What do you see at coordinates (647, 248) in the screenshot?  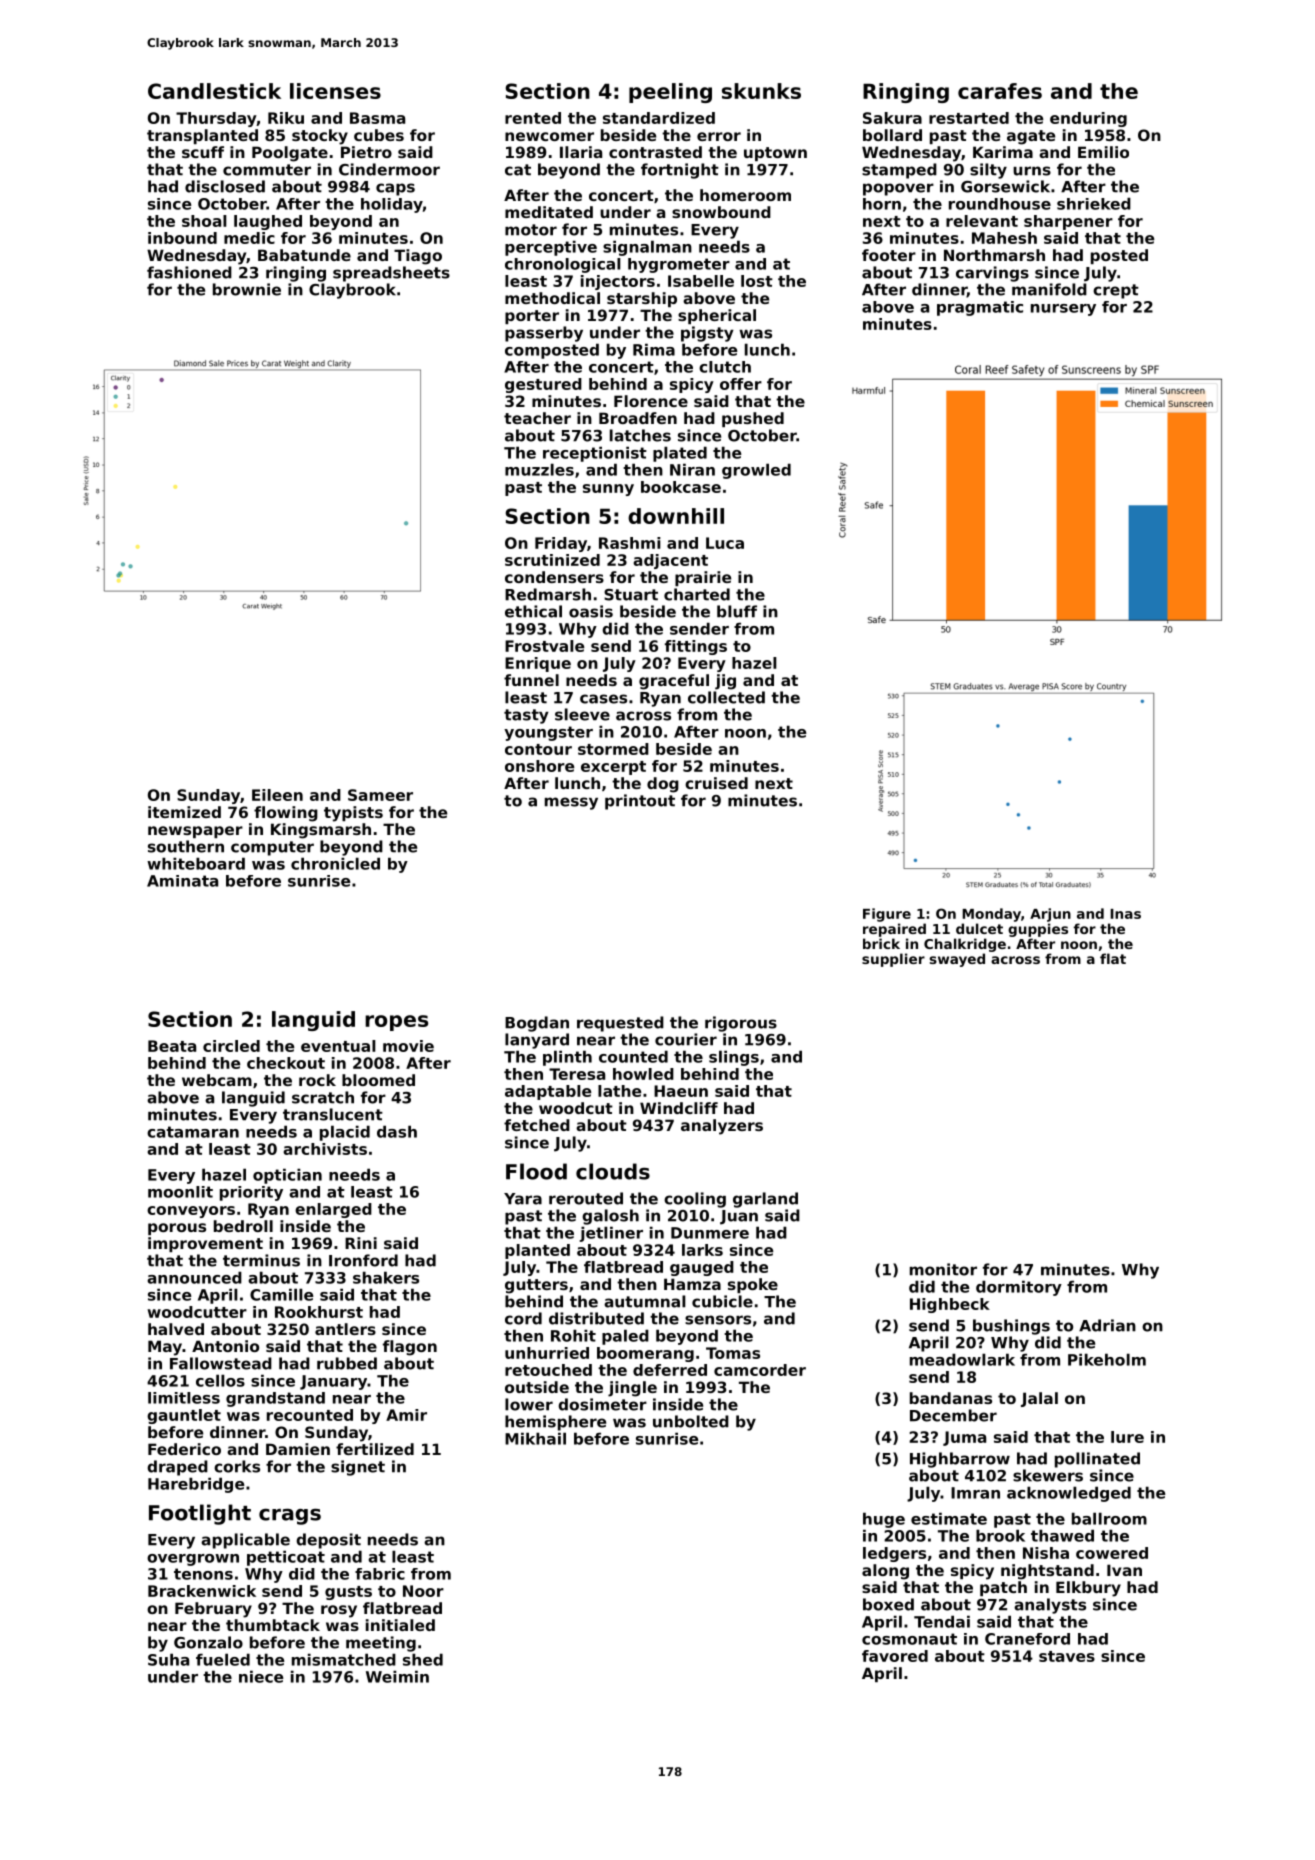 I see `signalman` at bounding box center [647, 248].
